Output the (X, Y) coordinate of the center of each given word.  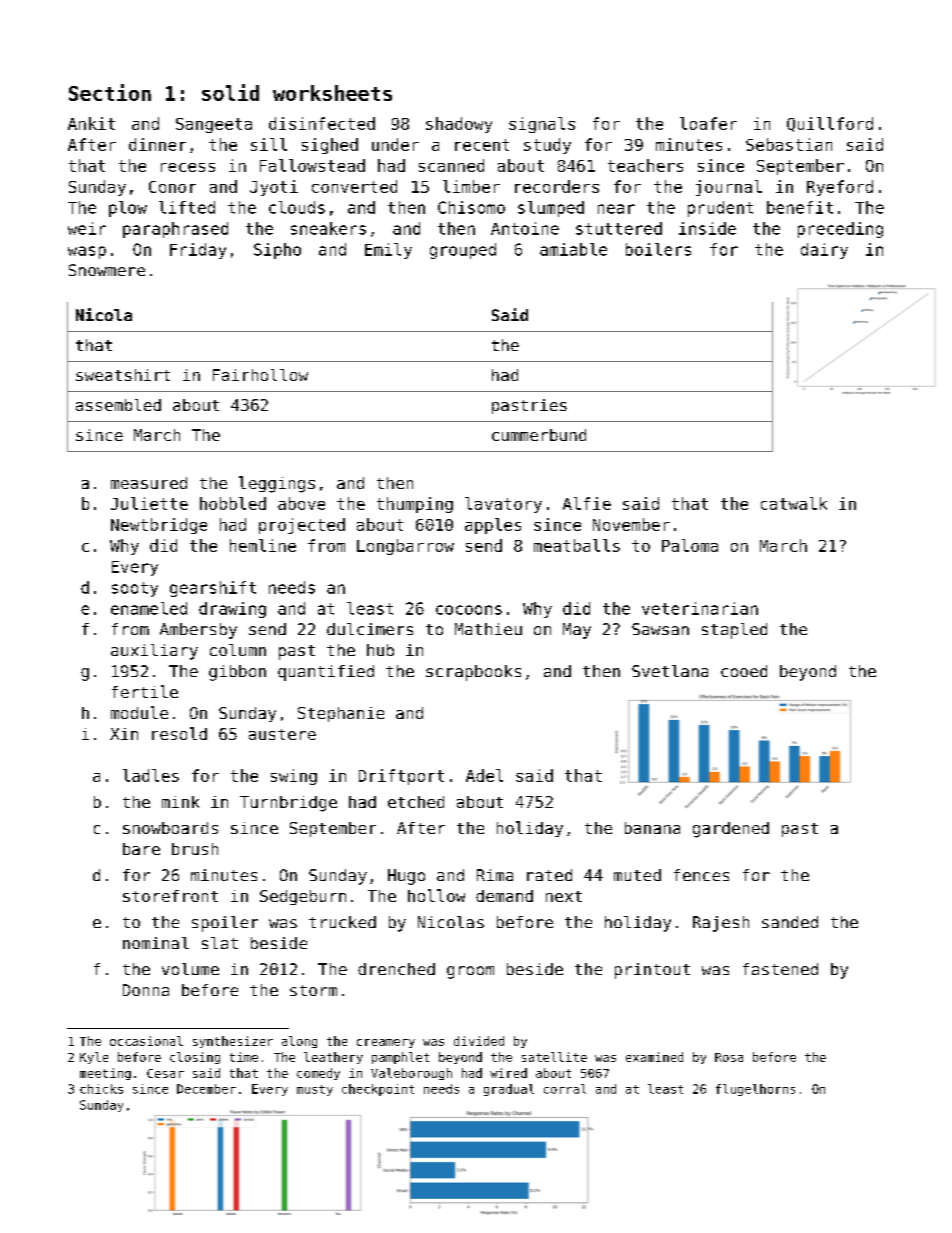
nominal (156, 943)
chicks (101, 1089)
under (395, 144)
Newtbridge (159, 526)
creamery (386, 1043)
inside (707, 228)
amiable (573, 249)
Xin (124, 734)
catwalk (794, 503)
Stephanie (341, 714)
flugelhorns (755, 1090)
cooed (744, 671)
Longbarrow (405, 547)
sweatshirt (123, 375)
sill (269, 144)
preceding (840, 230)
